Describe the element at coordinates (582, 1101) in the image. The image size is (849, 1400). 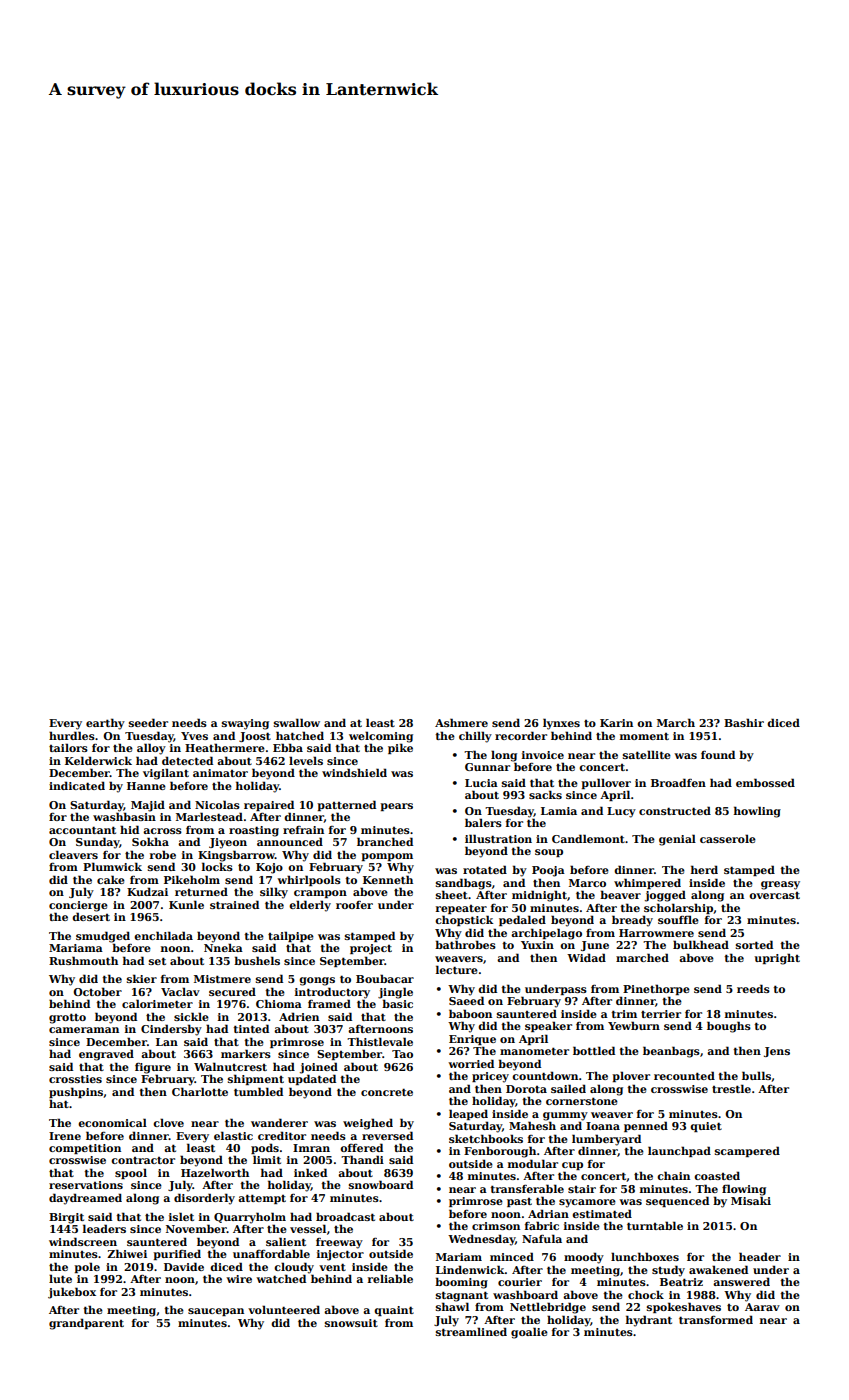
I see `cornerstone` at that location.
